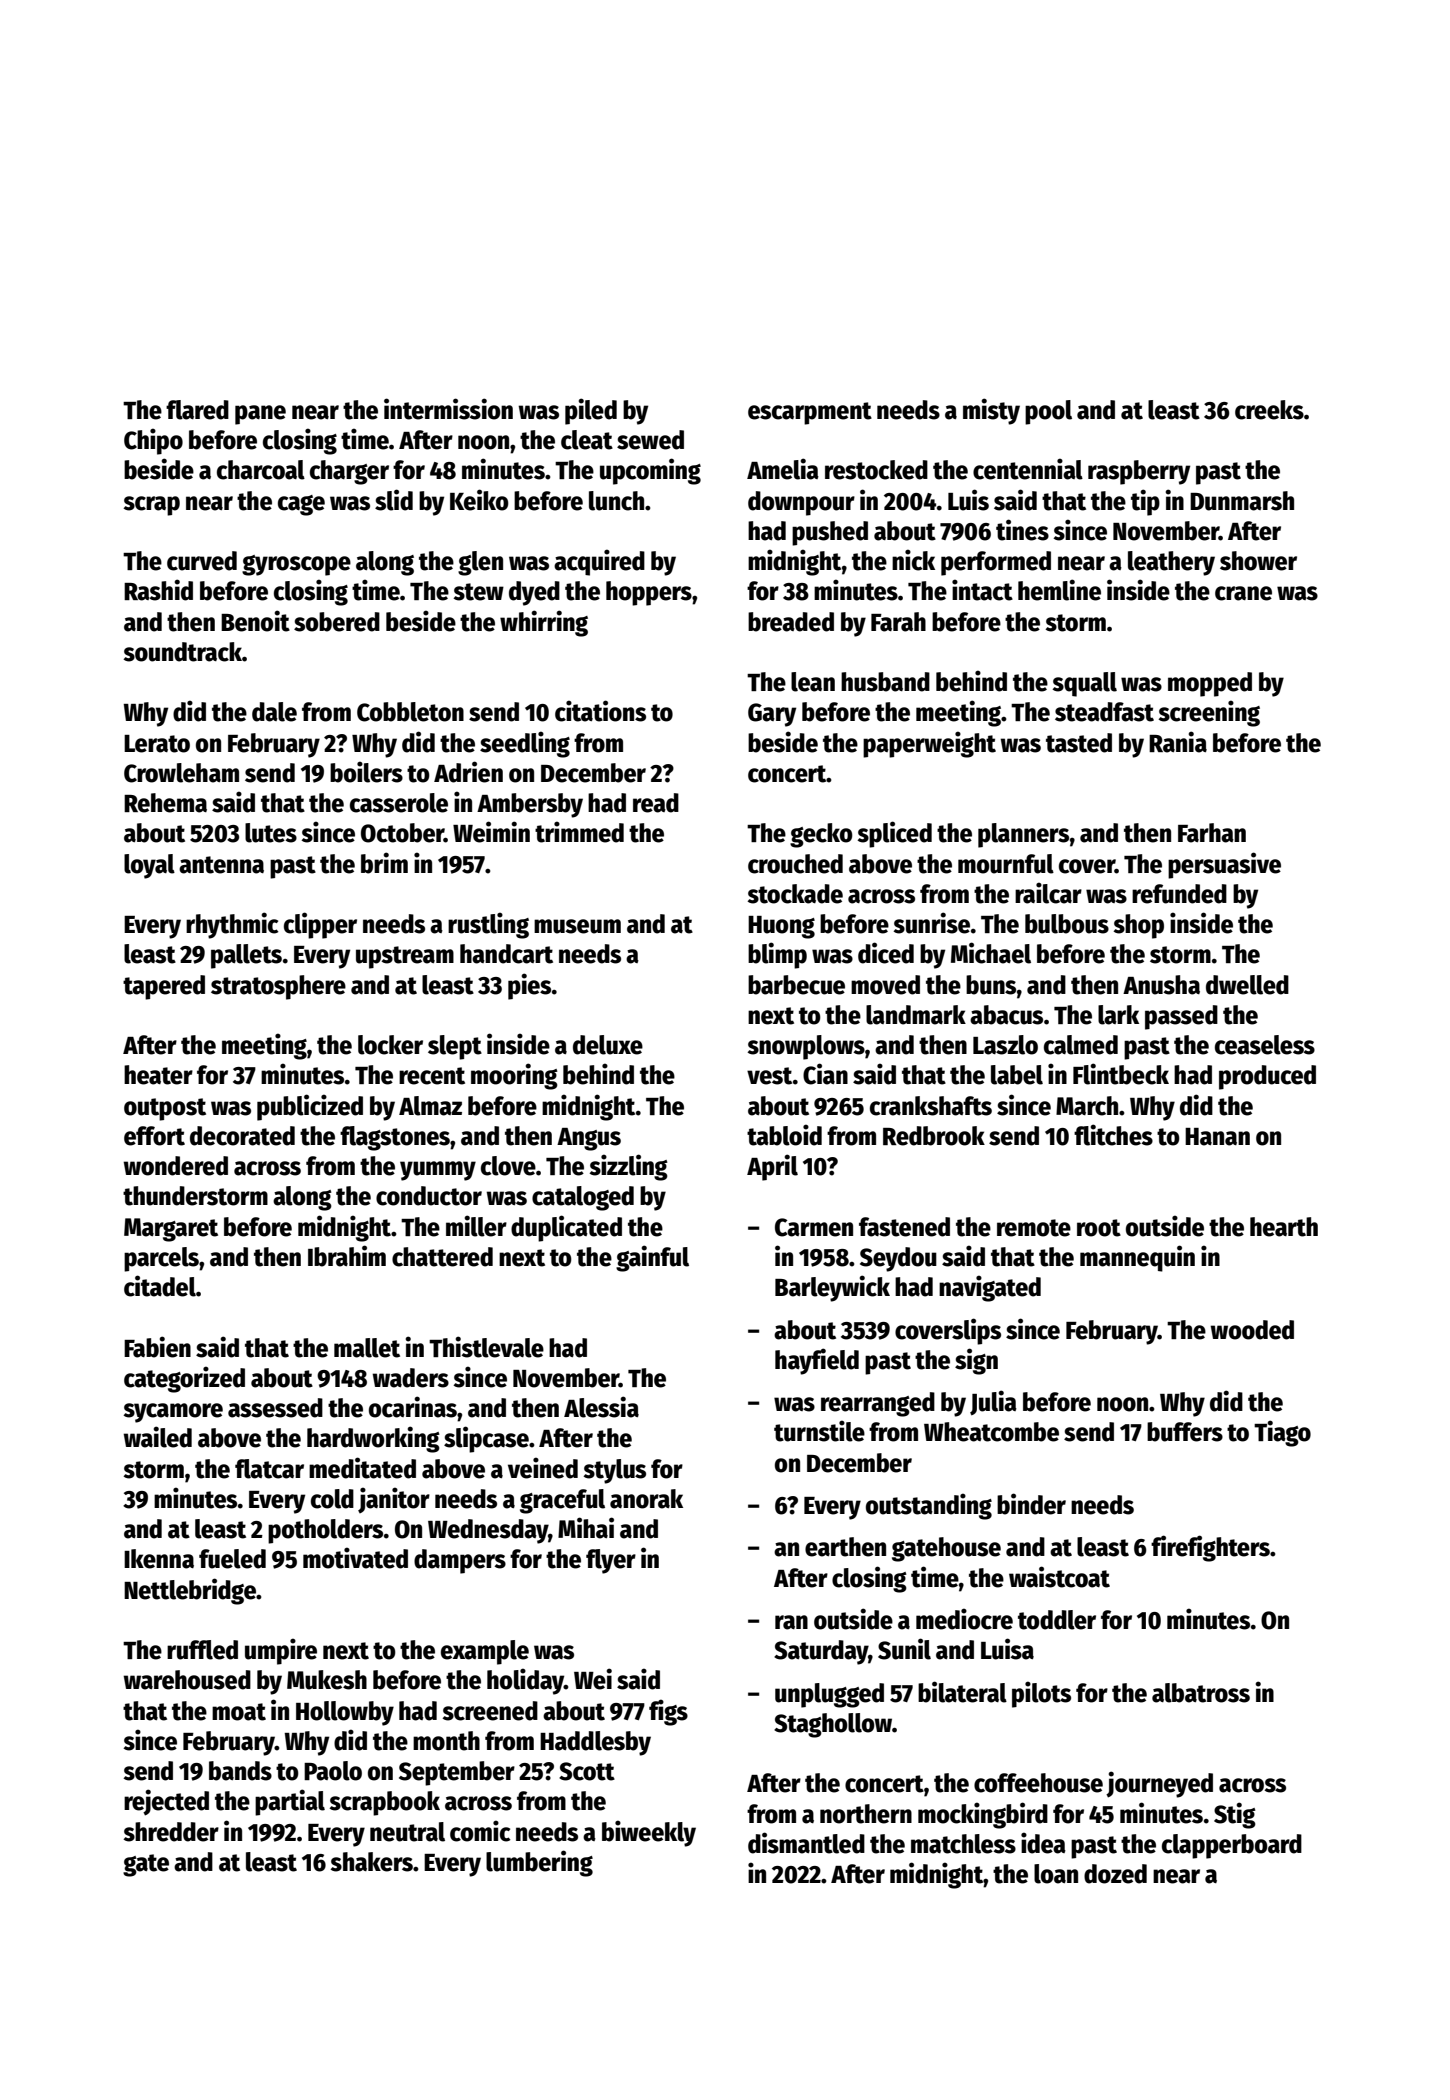  Describe the element at coordinates (1048, 412) in the screenshot. I see `pool` at that location.
